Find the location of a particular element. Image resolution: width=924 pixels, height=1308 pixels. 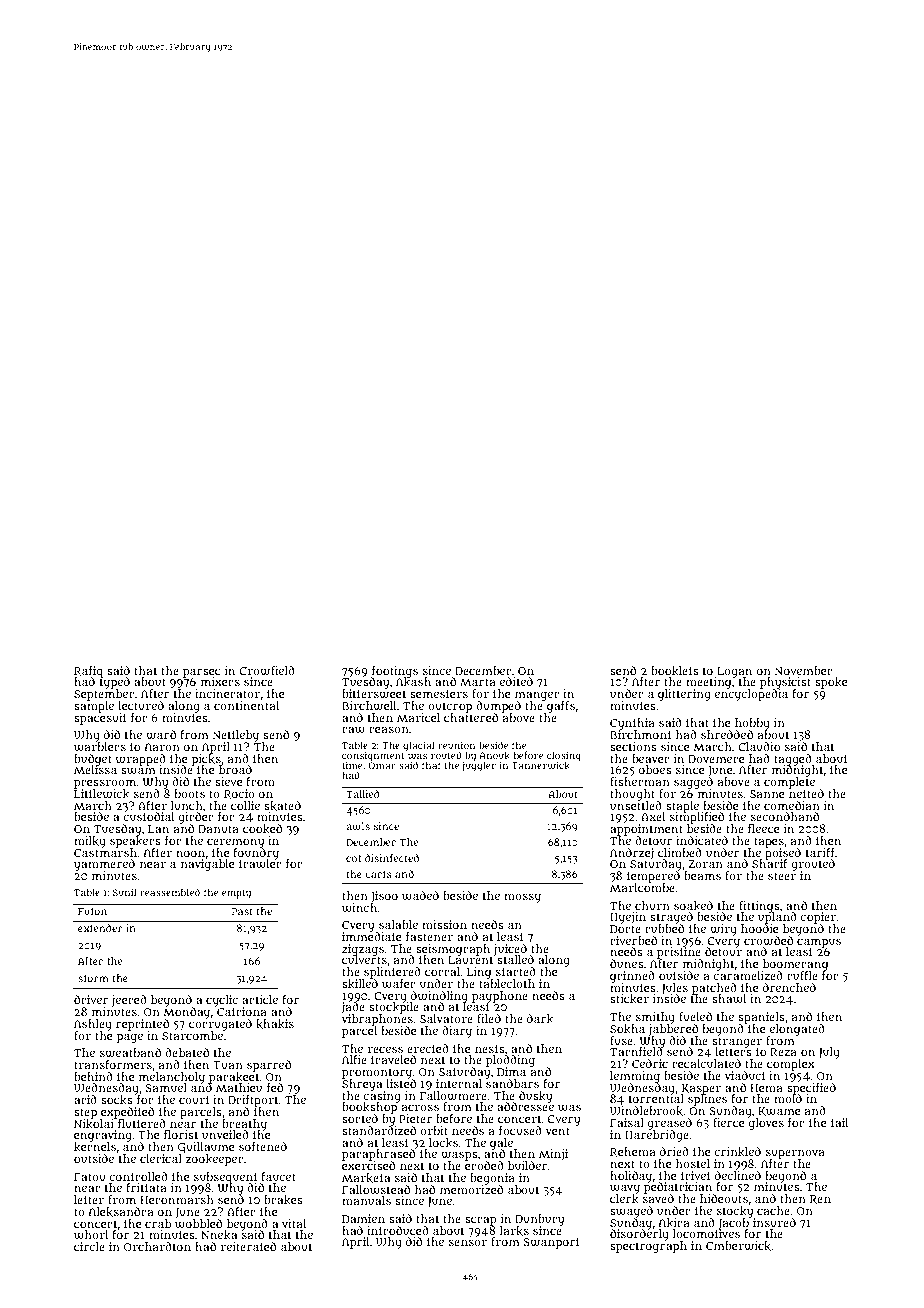

November is located at coordinates (804, 670).
